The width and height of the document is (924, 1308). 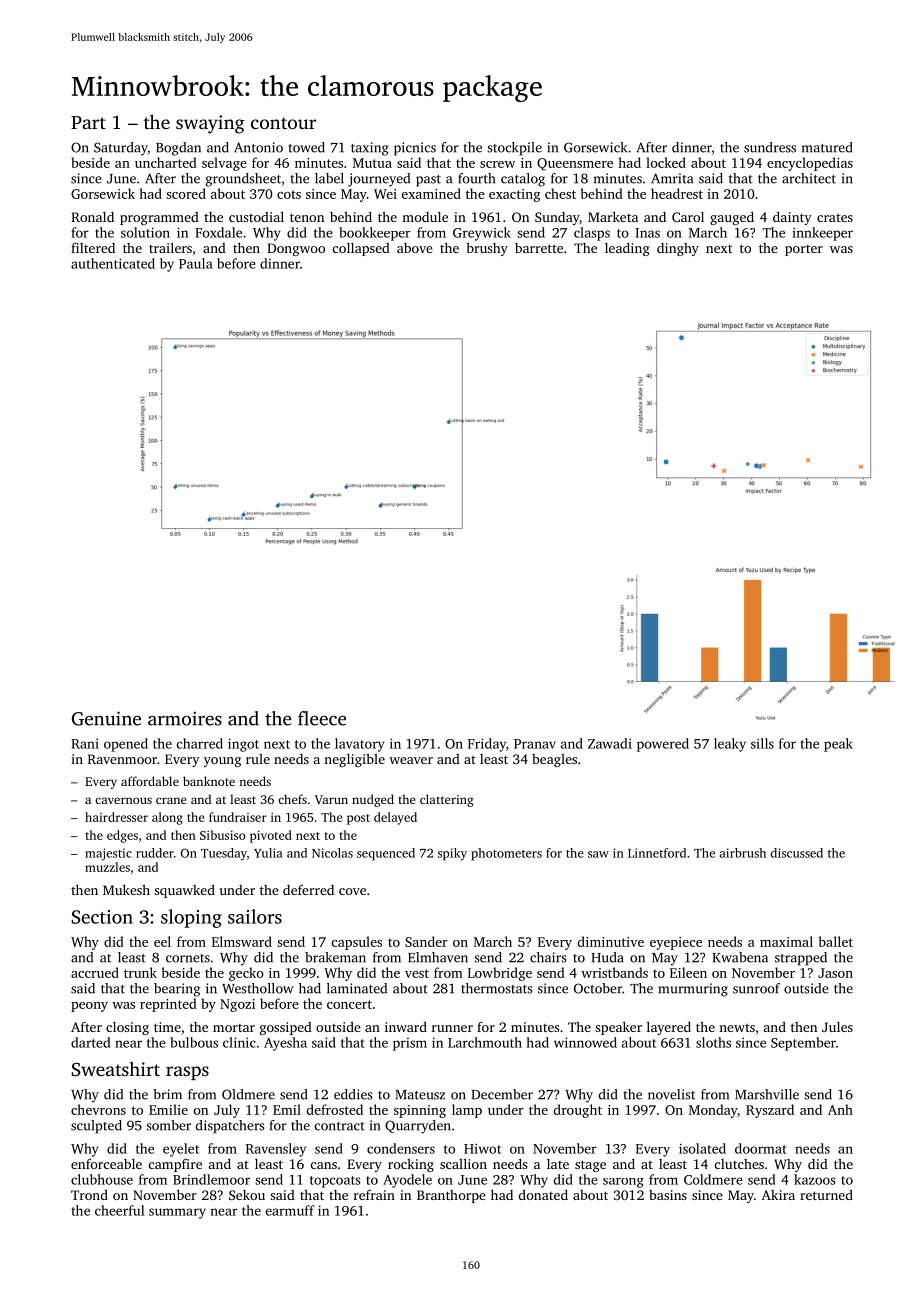 What do you see at coordinates (804, 250) in the document?
I see `porter` at bounding box center [804, 250].
